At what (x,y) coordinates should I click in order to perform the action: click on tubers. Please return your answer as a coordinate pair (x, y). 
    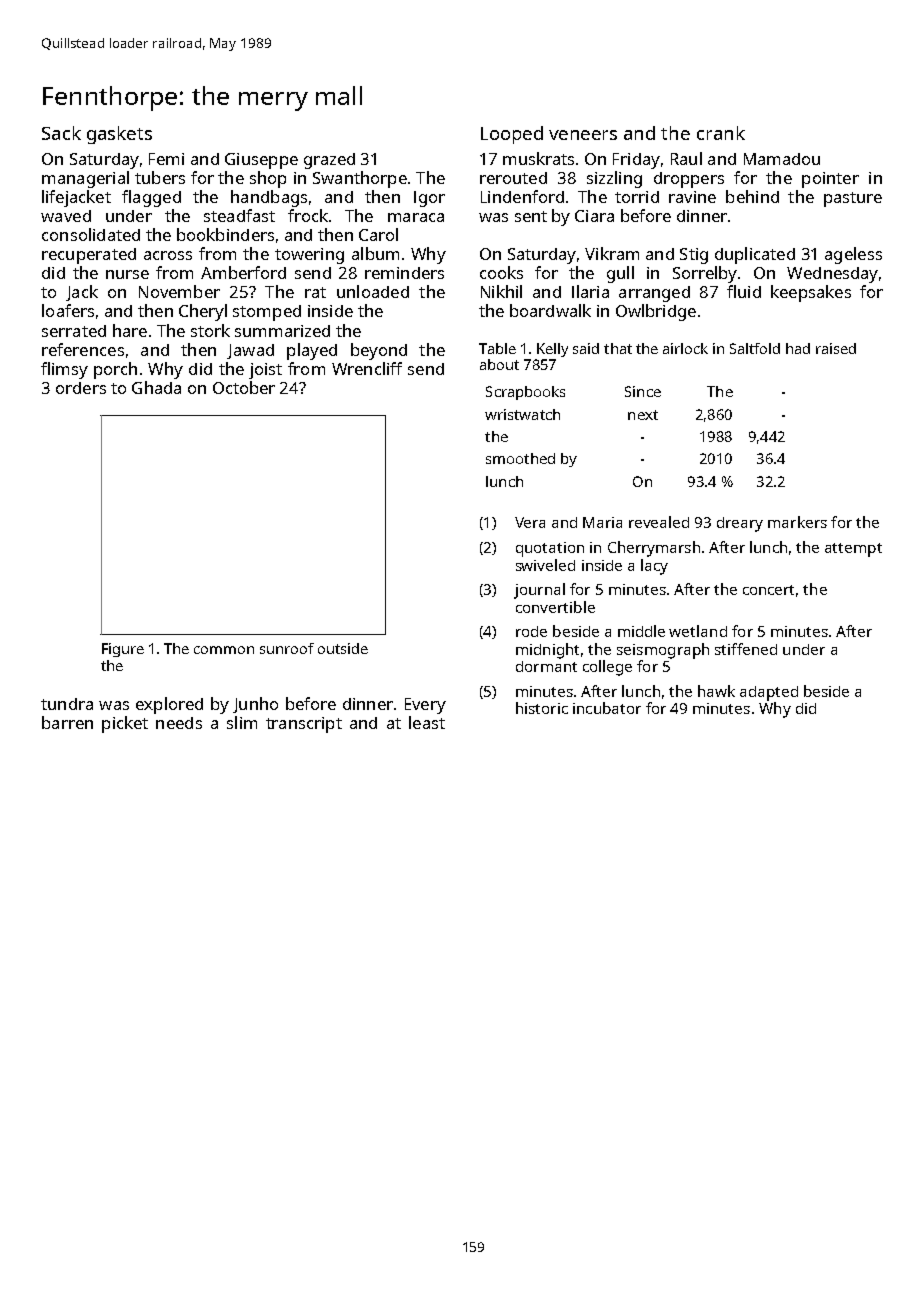
    Looking at the image, I should click on (160, 177).
